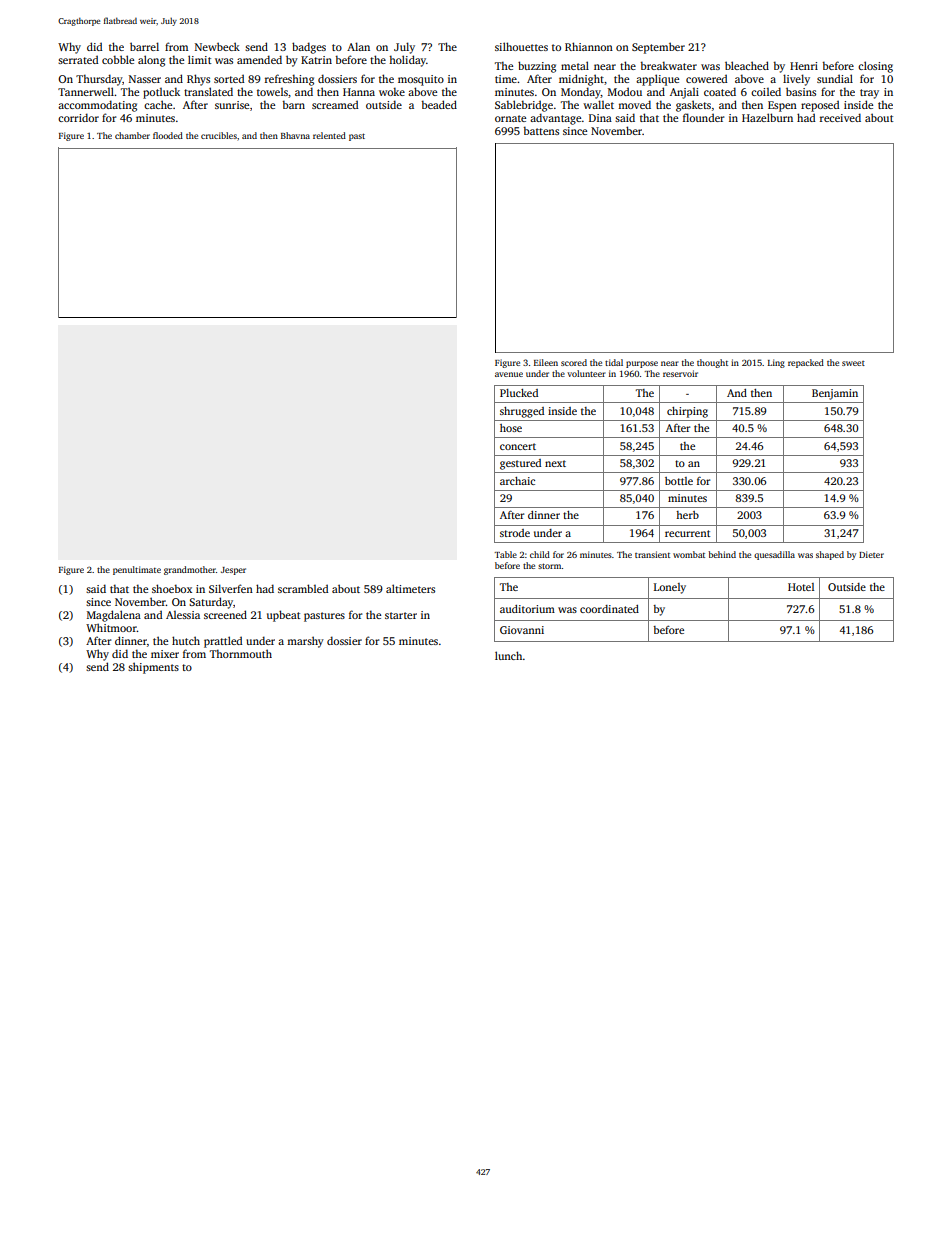  What do you see at coordinates (511, 428) in the page?
I see `hose` at bounding box center [511, 428].
